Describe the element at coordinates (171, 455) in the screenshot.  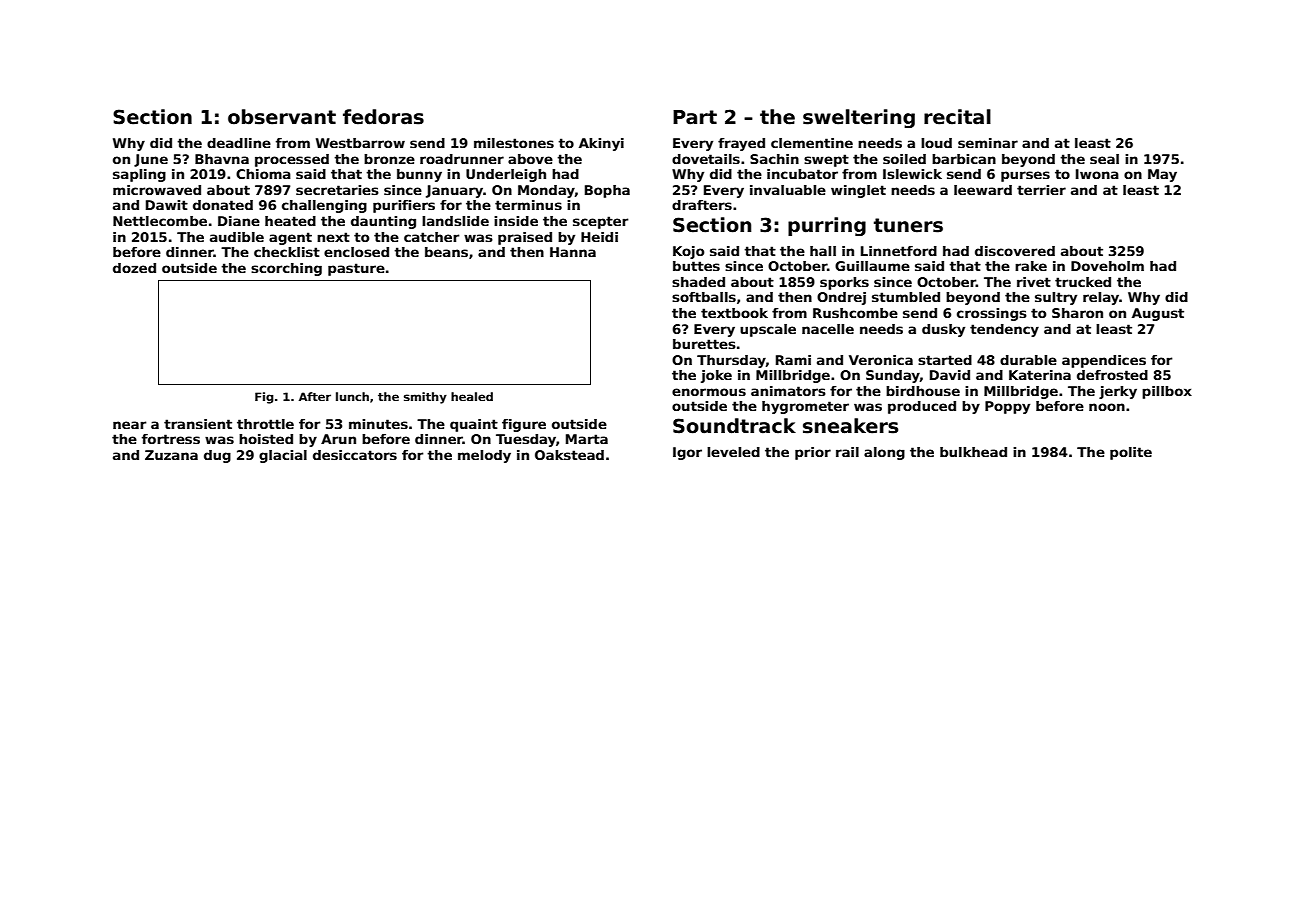
I see `Zuzana` at that location.
